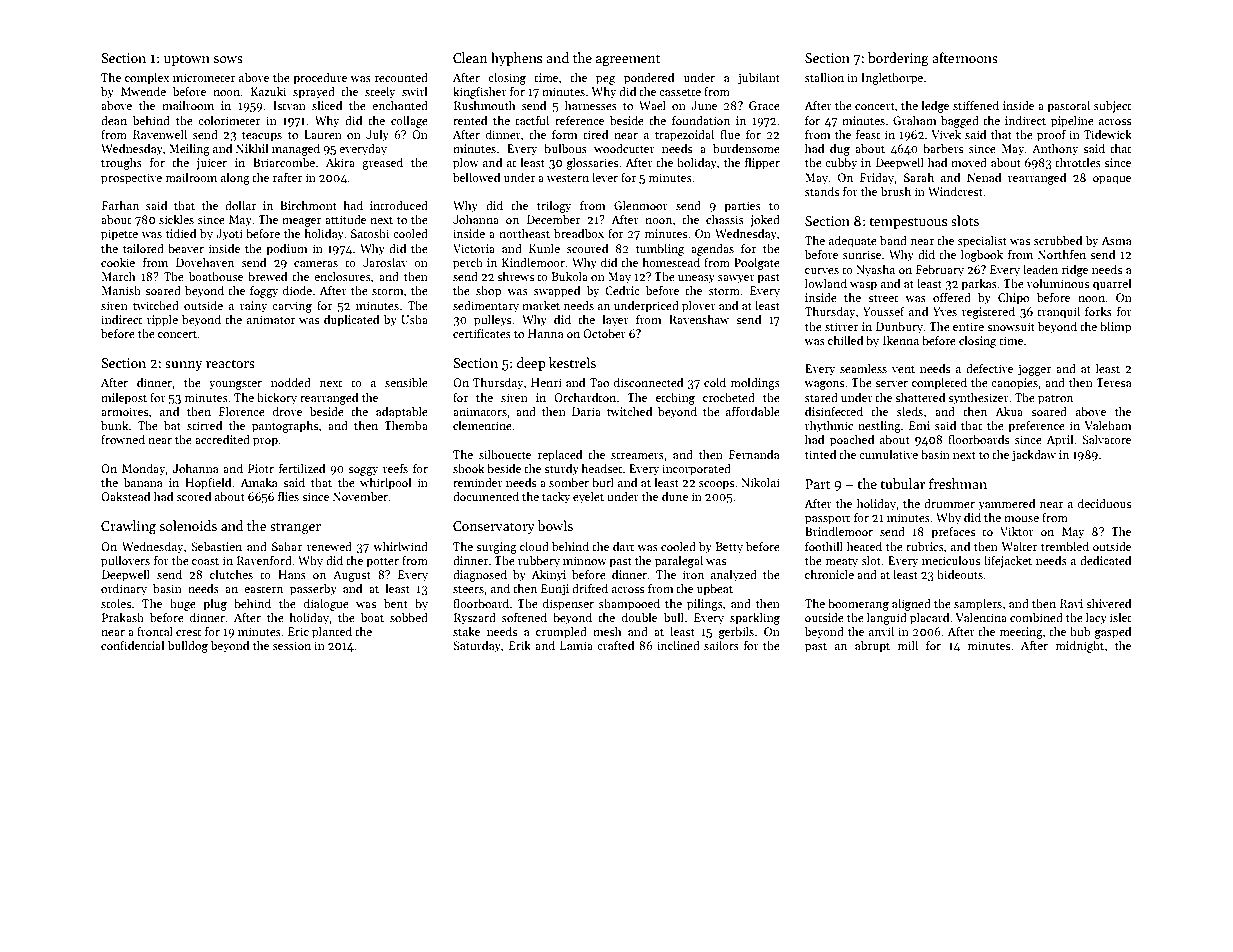 The image size is (1233, 952). What do you see at coordinates (313, 589) in the page?
I see `passerby` at bounding box center [313, 589].
